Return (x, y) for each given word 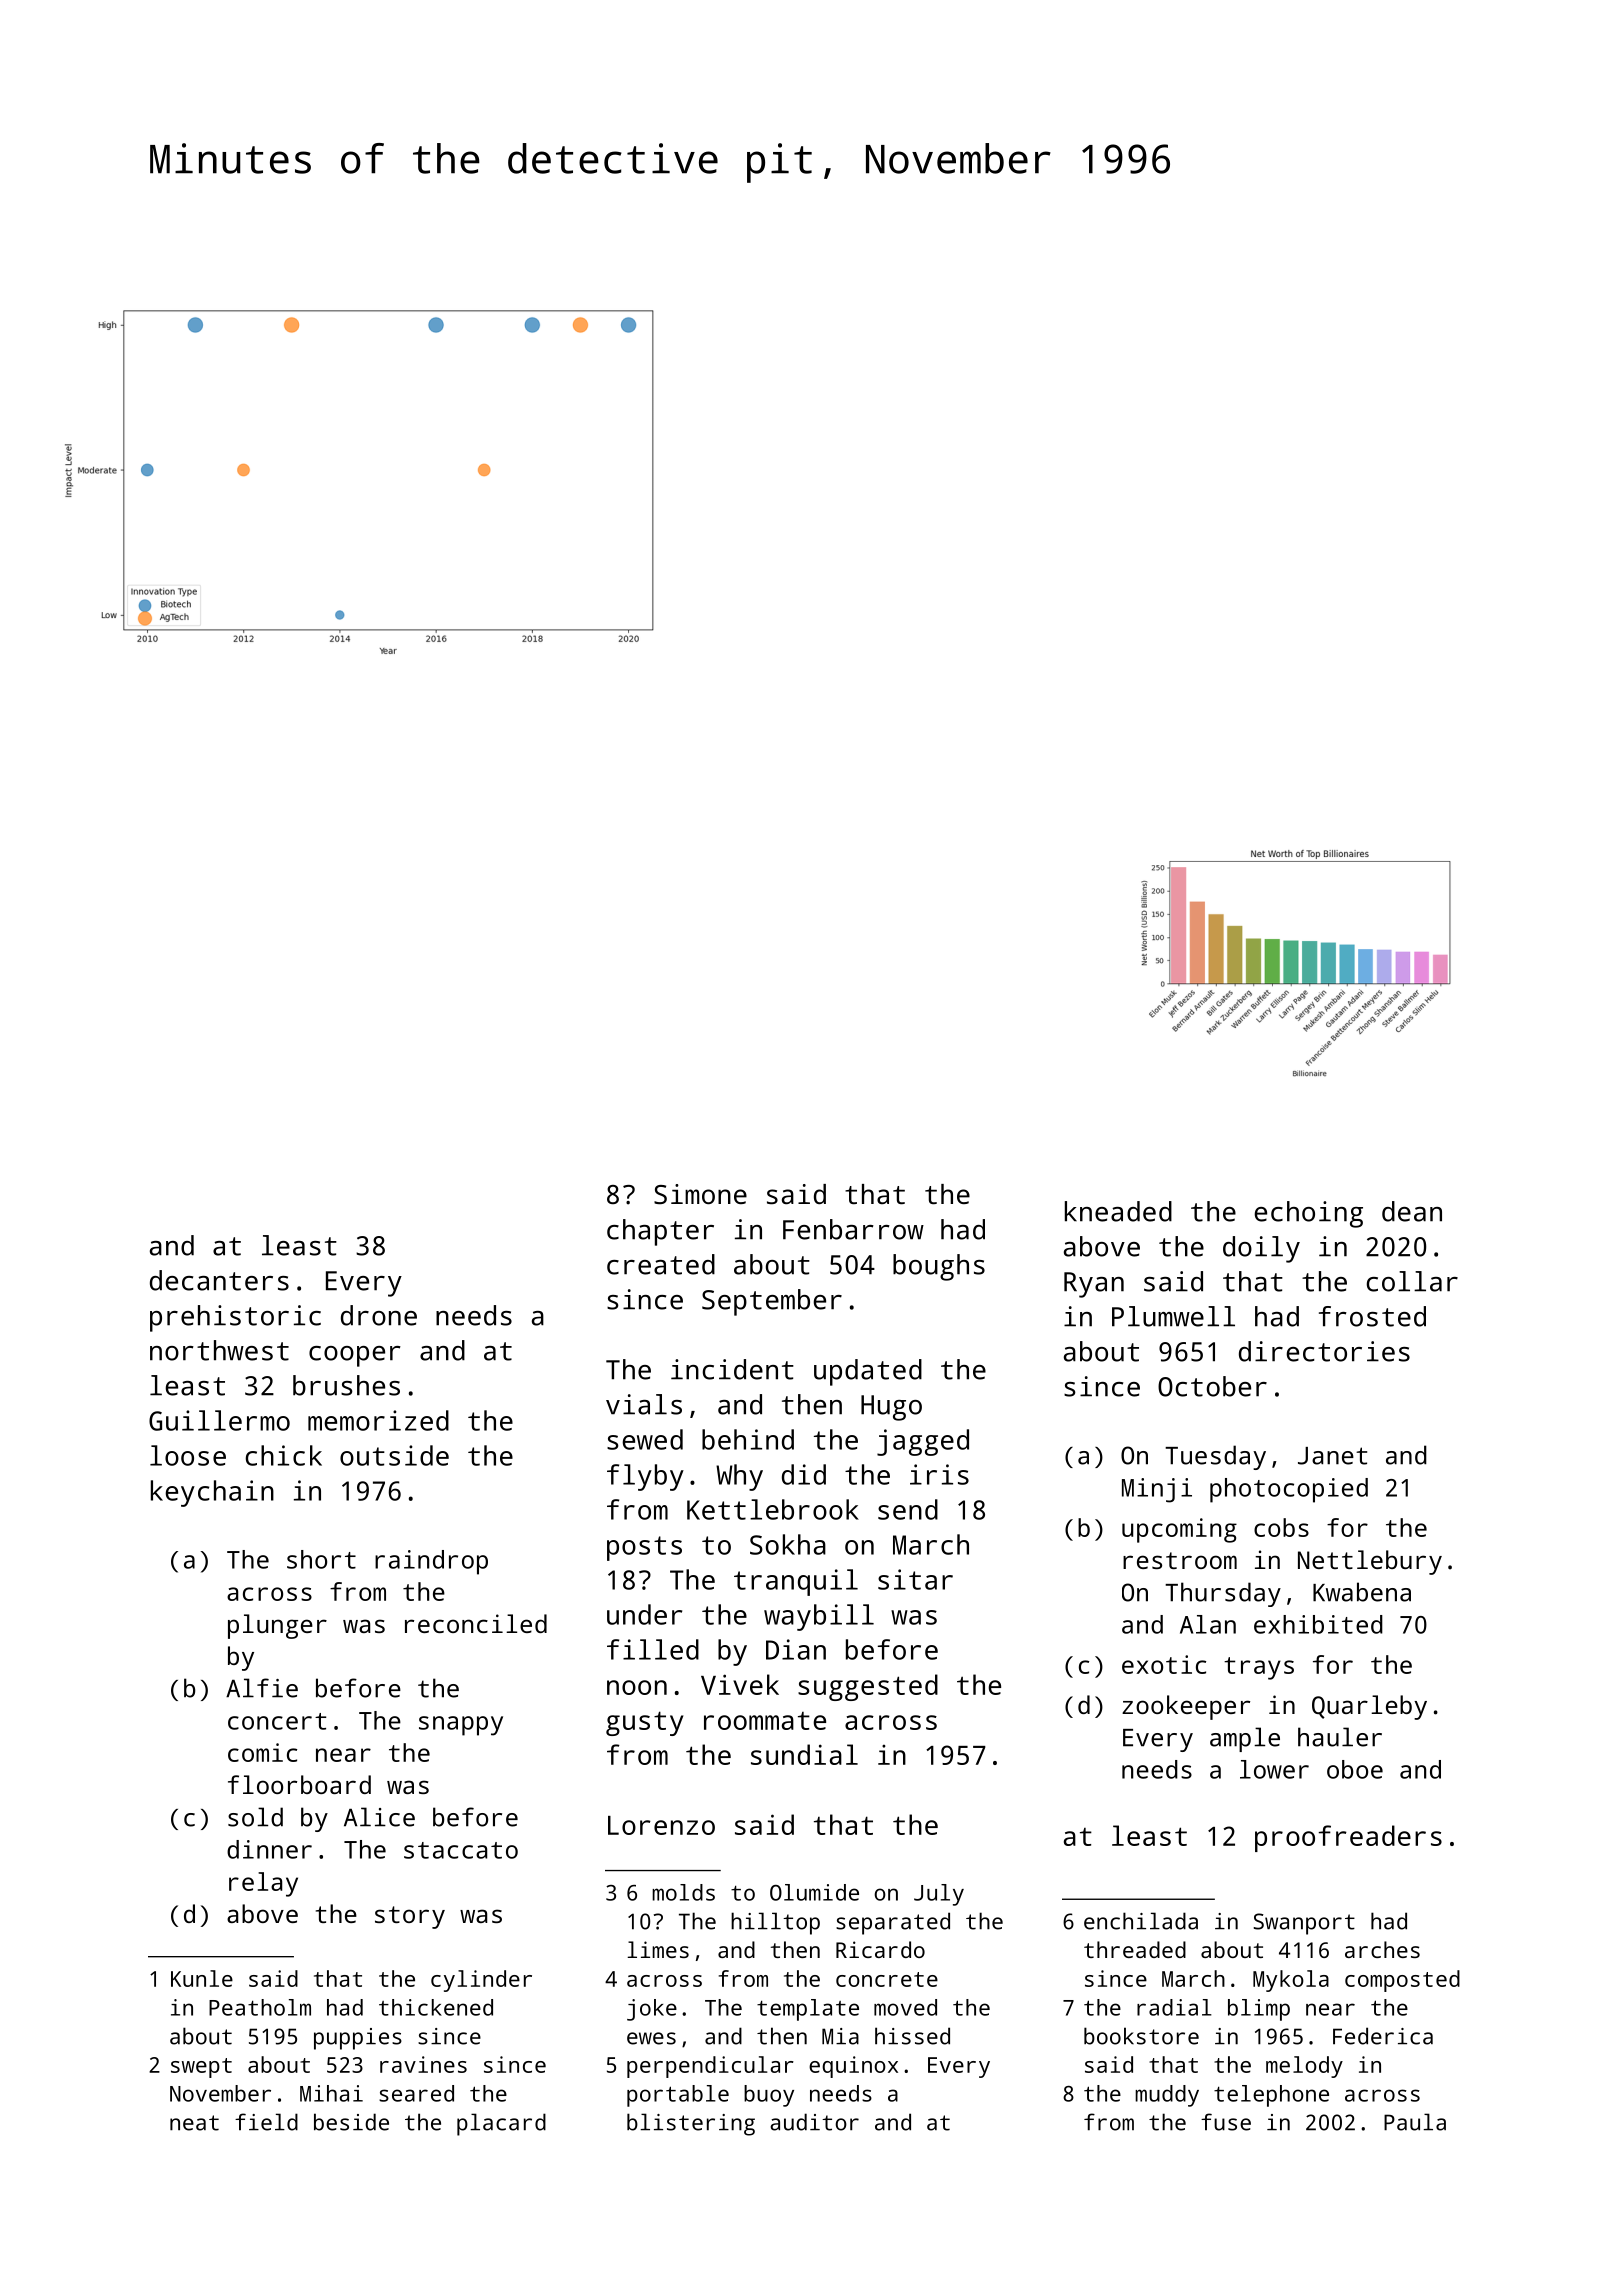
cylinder (481, 1981)
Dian (796, 1649)
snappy (461, 1726)
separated (893, 1923)
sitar (915, 1579)
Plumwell (1173, 1316)
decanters (219, 1280)
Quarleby (1369, 1707)
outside (394, 1455)
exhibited (1318, 1624)
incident (732, 1369)
